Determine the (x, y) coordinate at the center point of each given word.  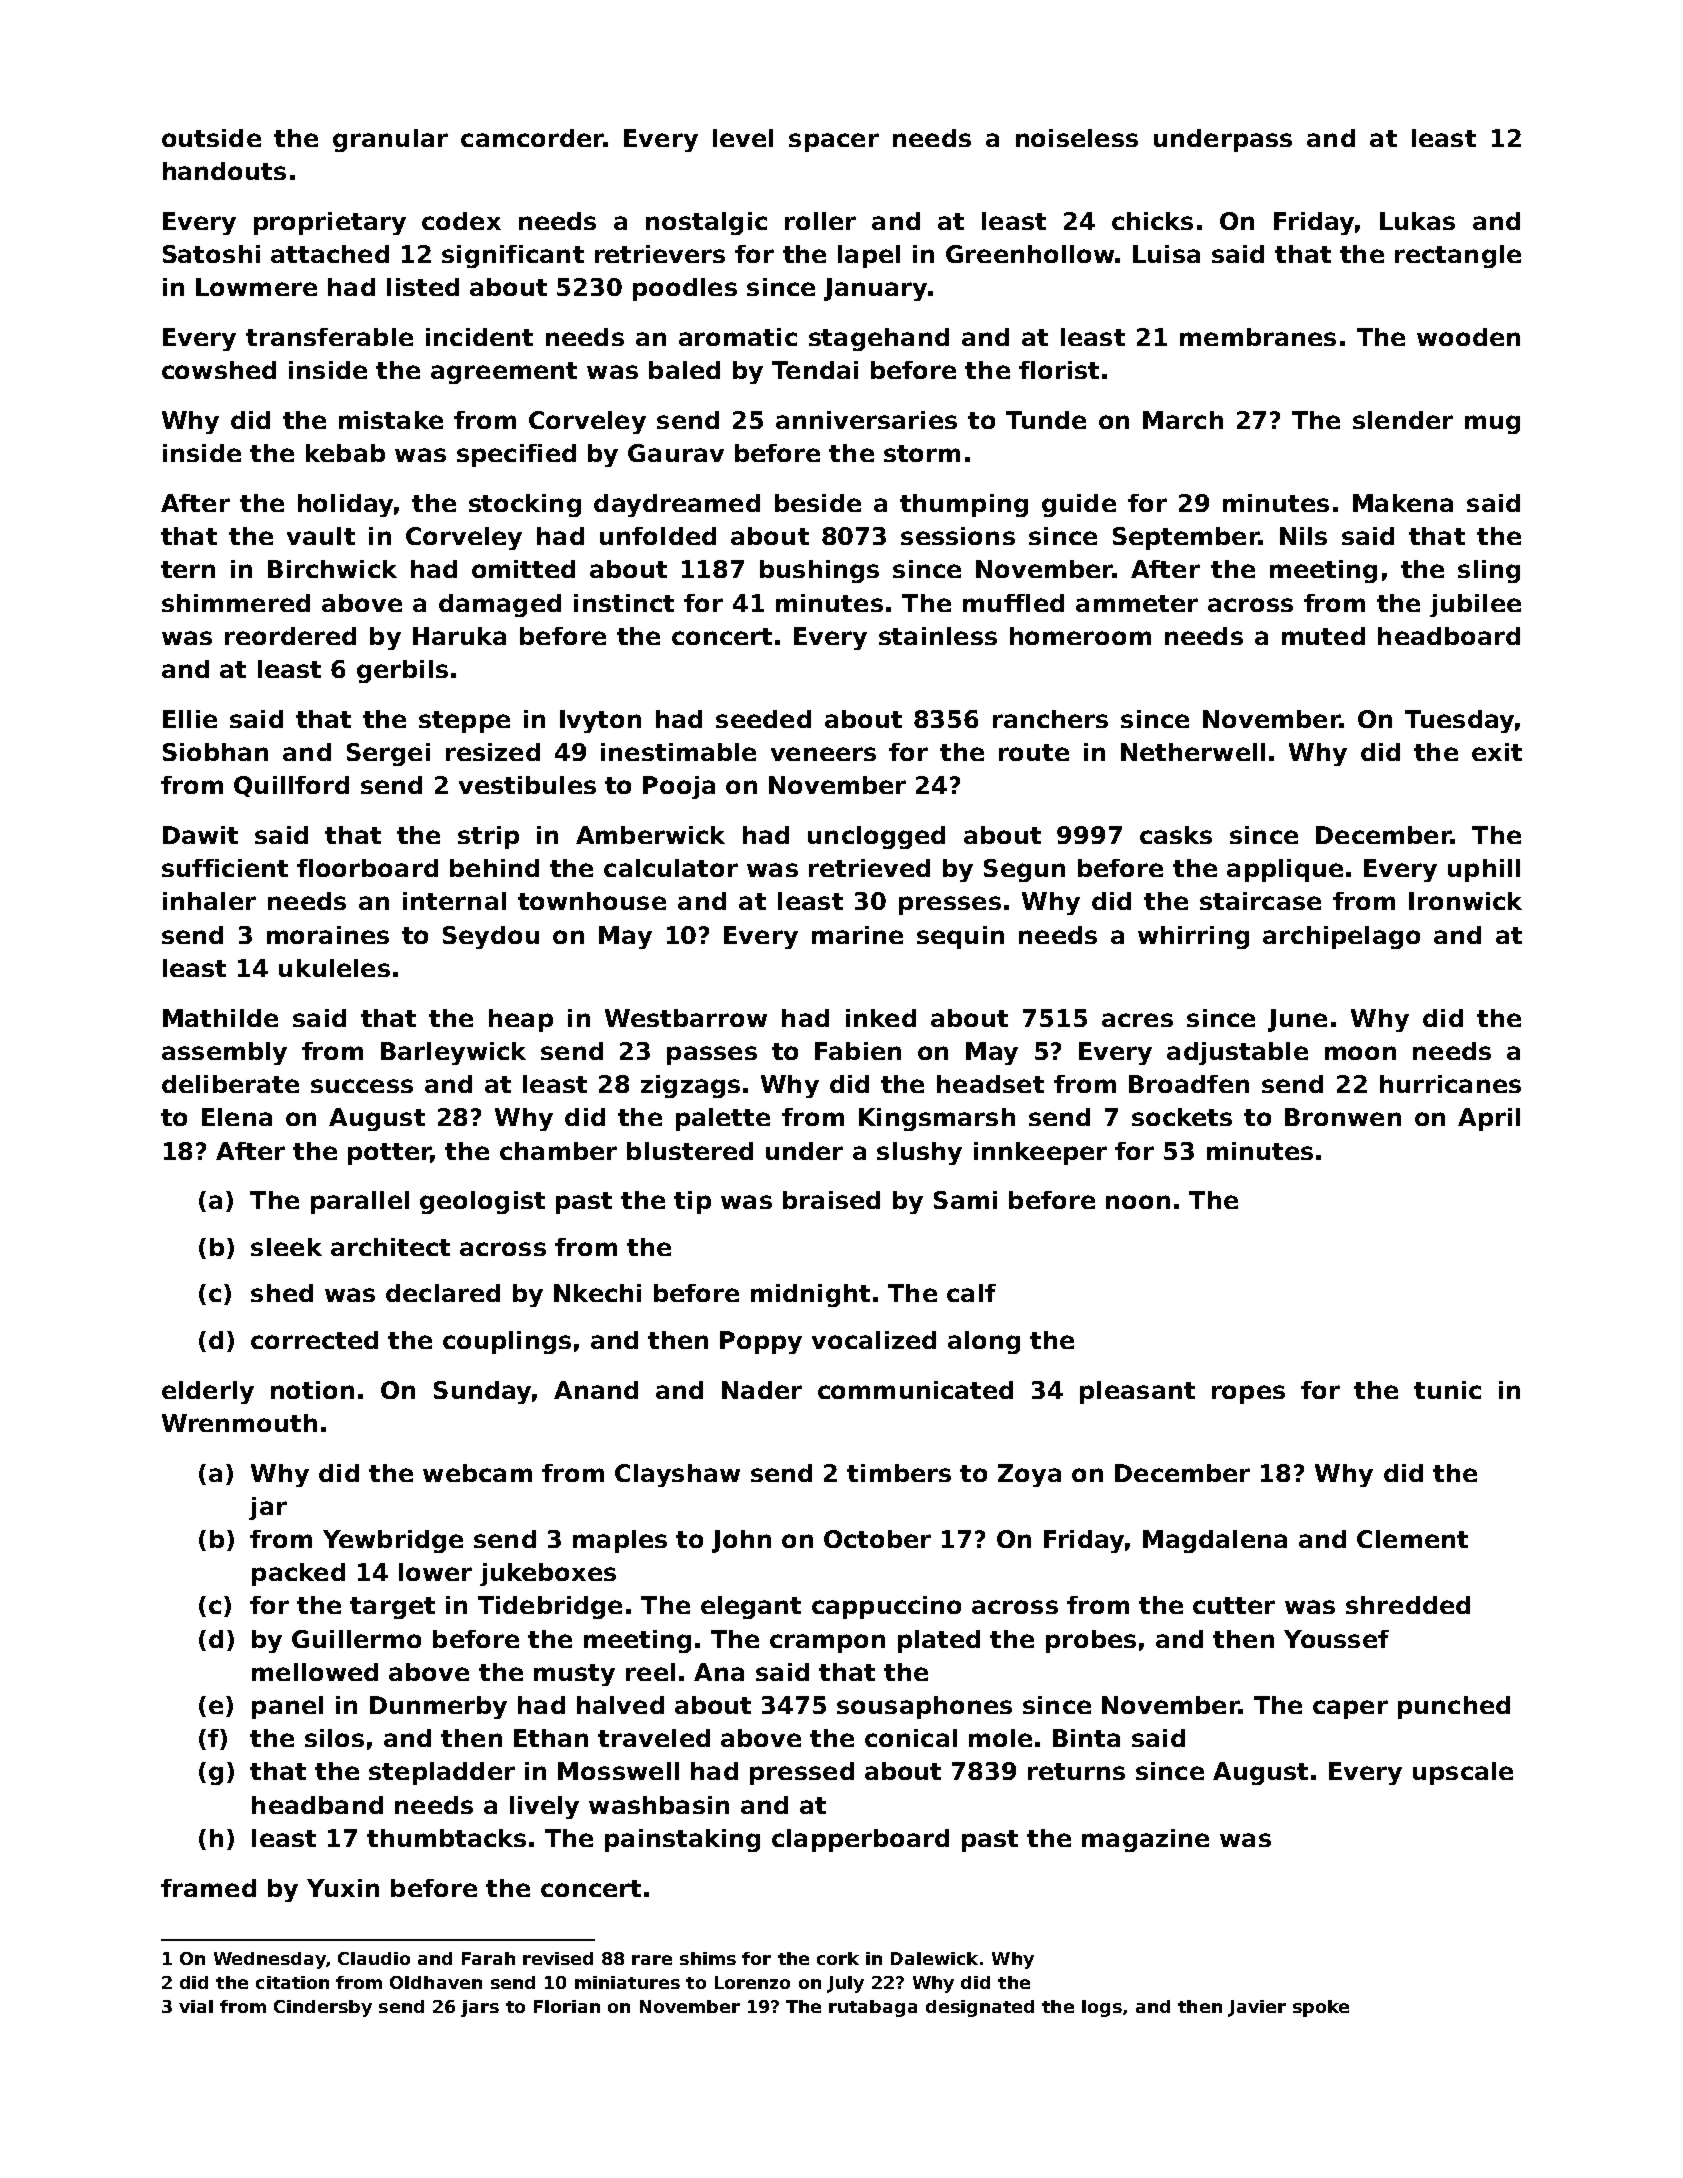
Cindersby (323, 2008)
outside (211, 138)
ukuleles (334, 968)
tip (692, 1202)
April (1489, 1119)
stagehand (879, 339)
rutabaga (873, 2008)
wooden (1468, 337)
